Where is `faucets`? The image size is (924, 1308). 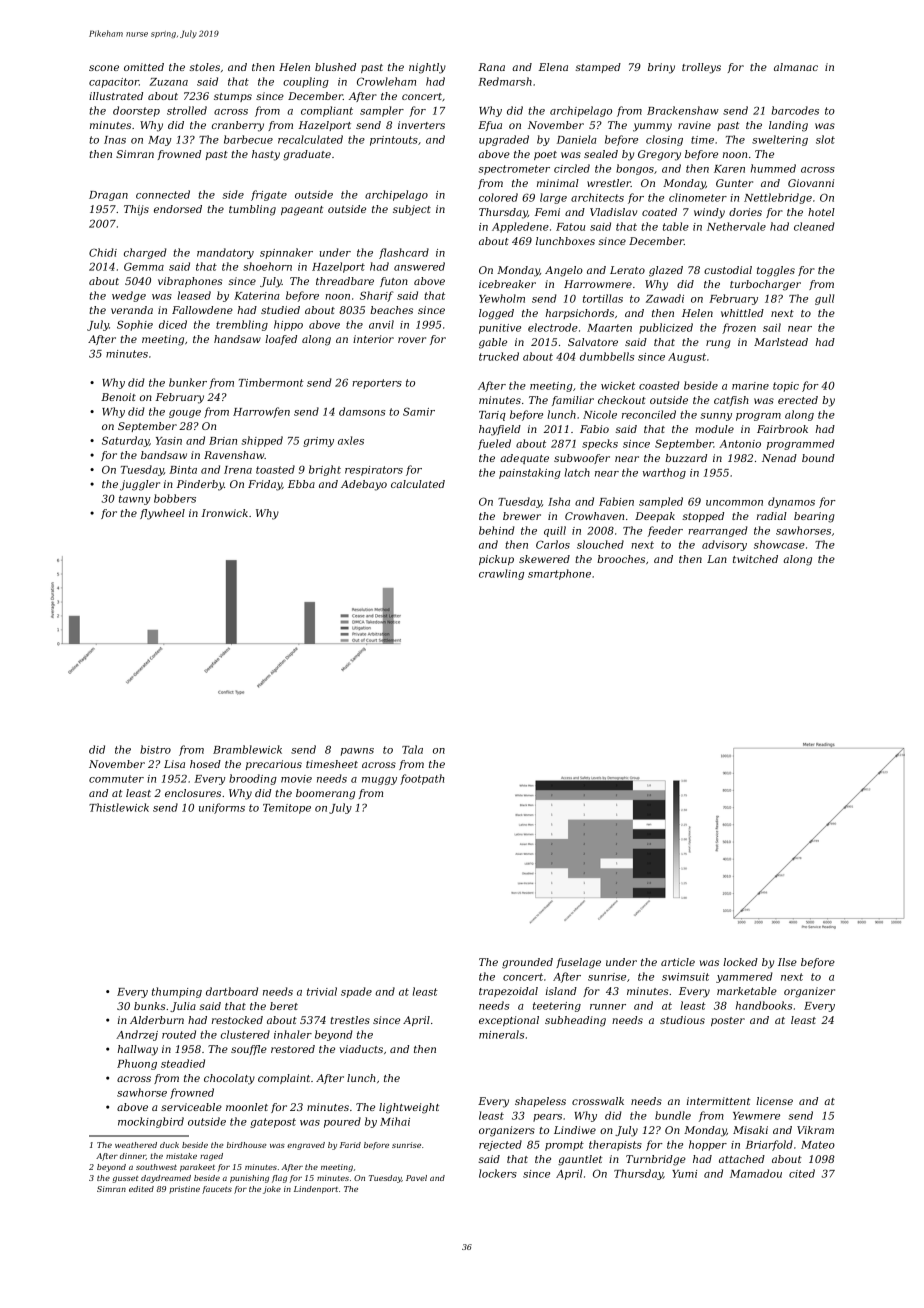
faucets is located at coordinates (217, 1190).
